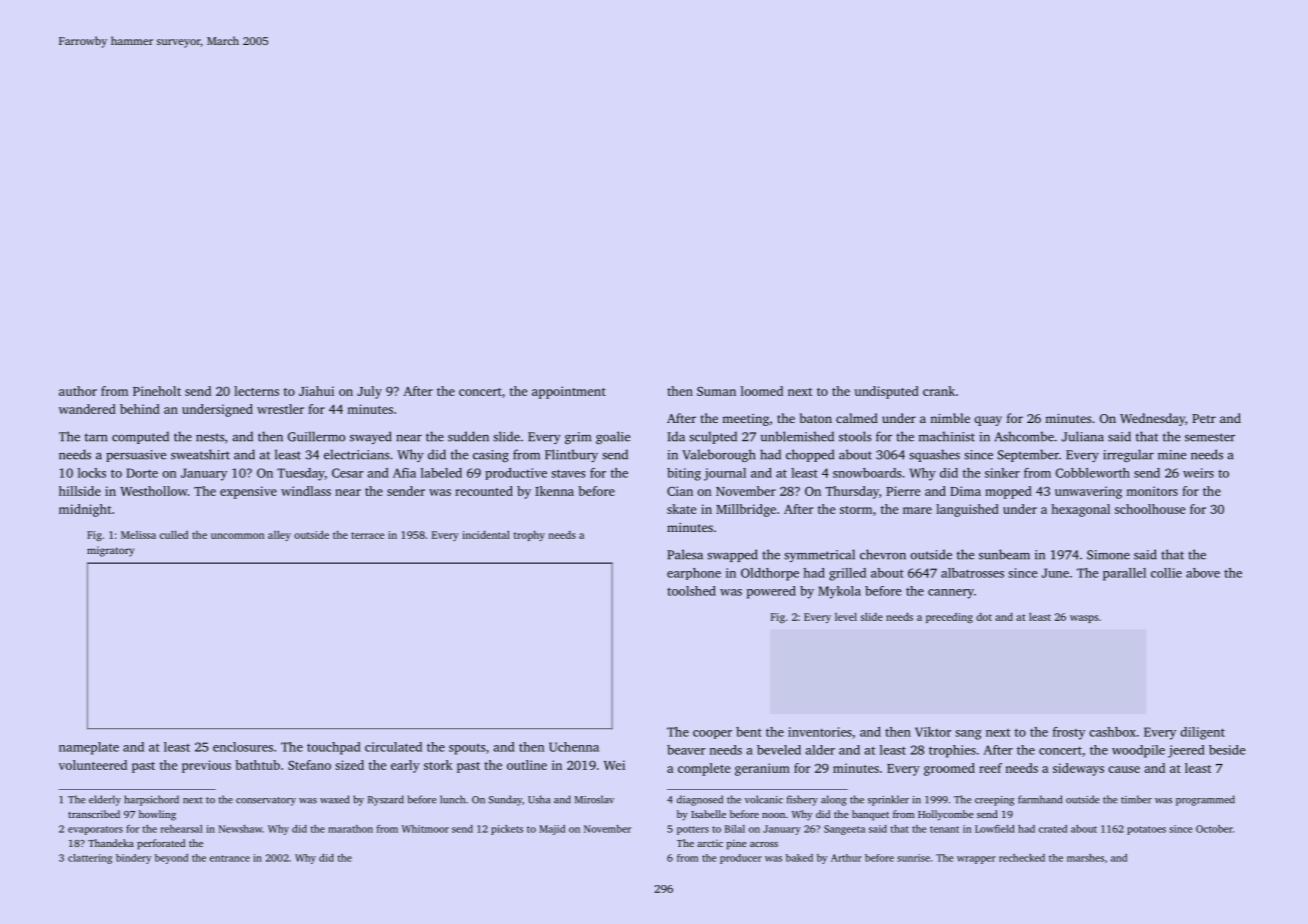 Image resolution: width=1308 pixels, height=924 pixels. Describe the element at coordinates (691, 591) in the document. I see `toolshed` at that location.
